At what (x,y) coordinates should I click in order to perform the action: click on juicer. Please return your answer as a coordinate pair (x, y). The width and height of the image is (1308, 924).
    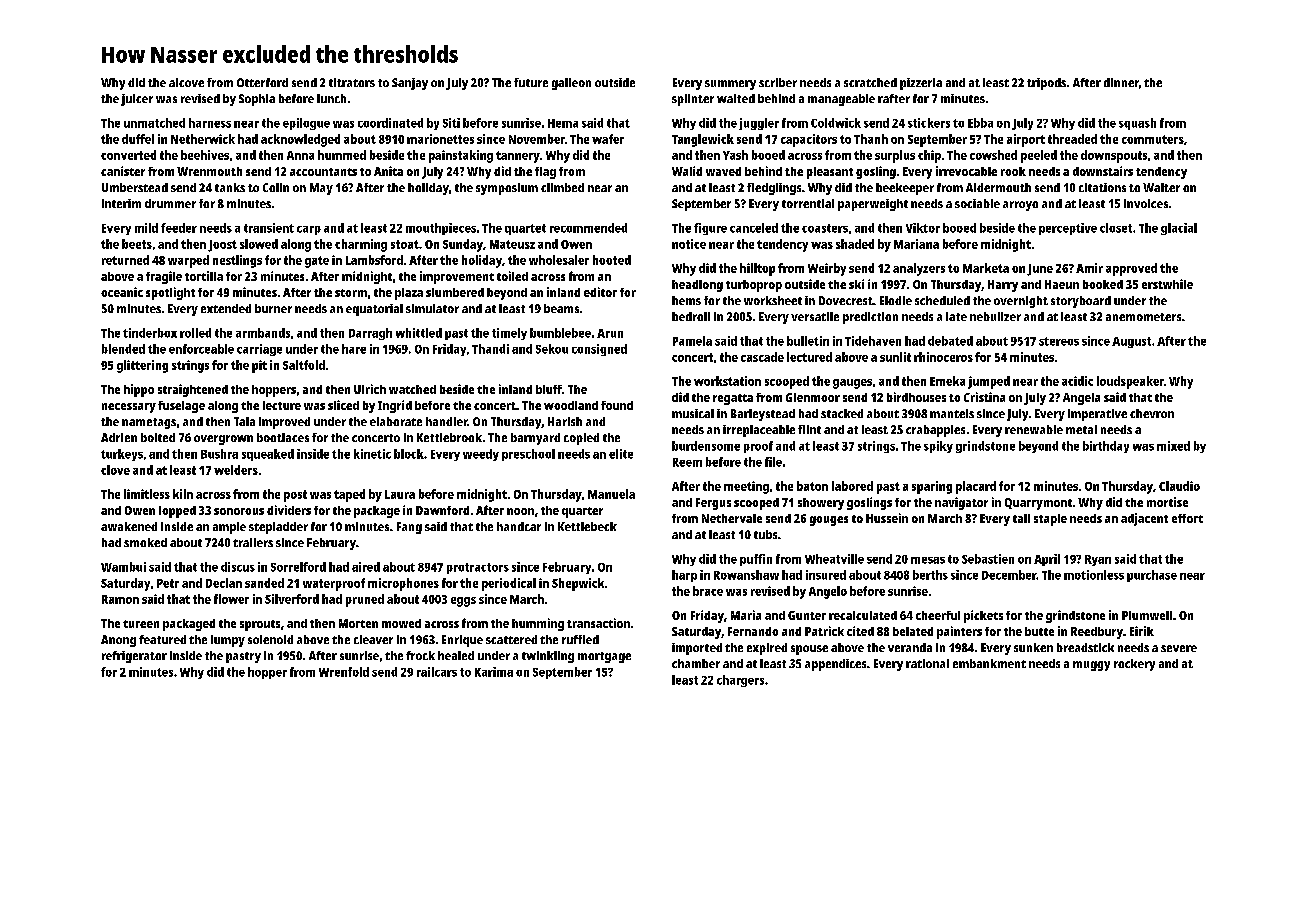
    Looking at the image, I should click on (137, 100).
